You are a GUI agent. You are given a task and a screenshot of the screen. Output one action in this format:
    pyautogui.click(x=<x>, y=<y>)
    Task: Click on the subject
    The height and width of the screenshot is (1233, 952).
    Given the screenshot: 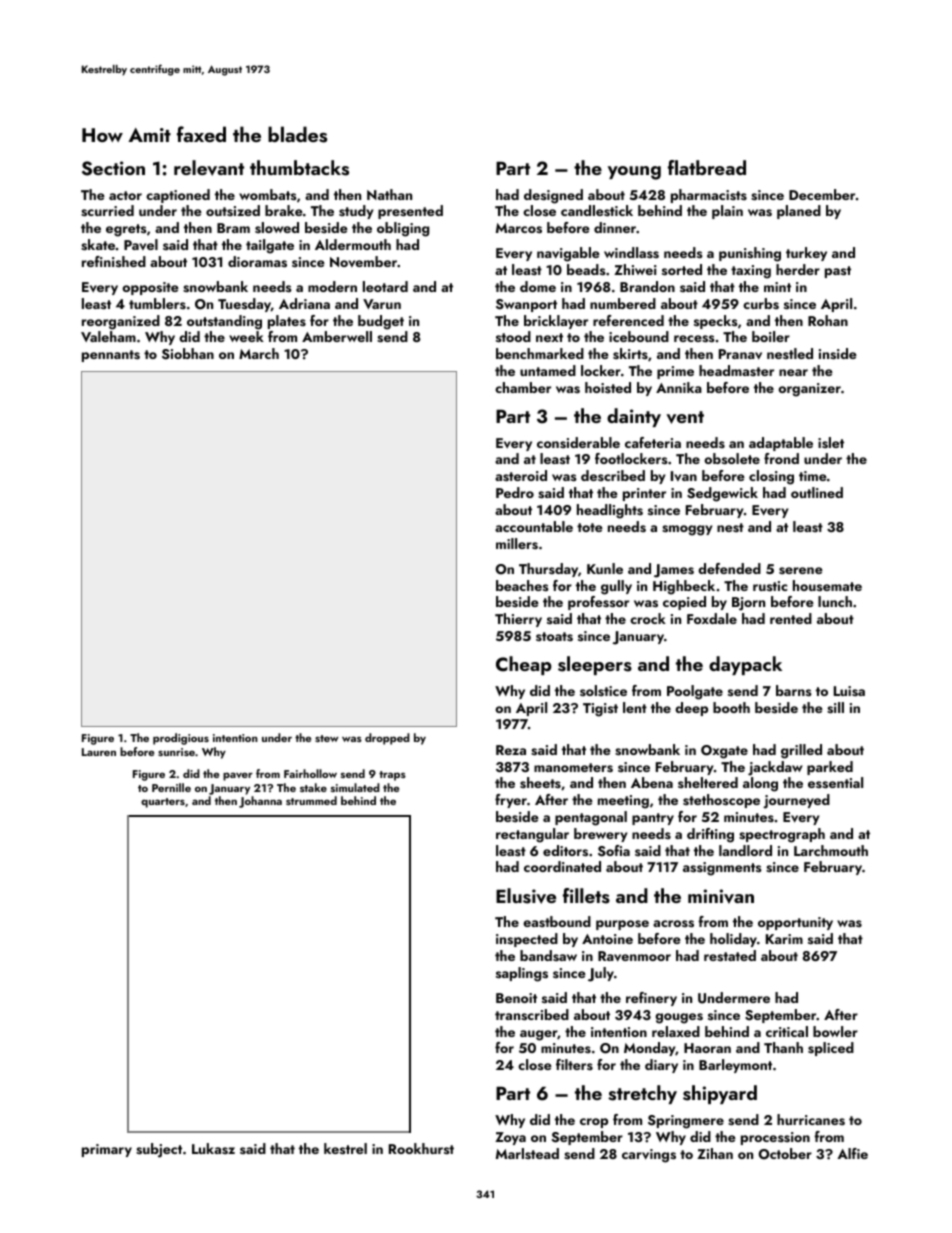 What is the action you would take?
    pyautogui.click(x=159, y=1150)
